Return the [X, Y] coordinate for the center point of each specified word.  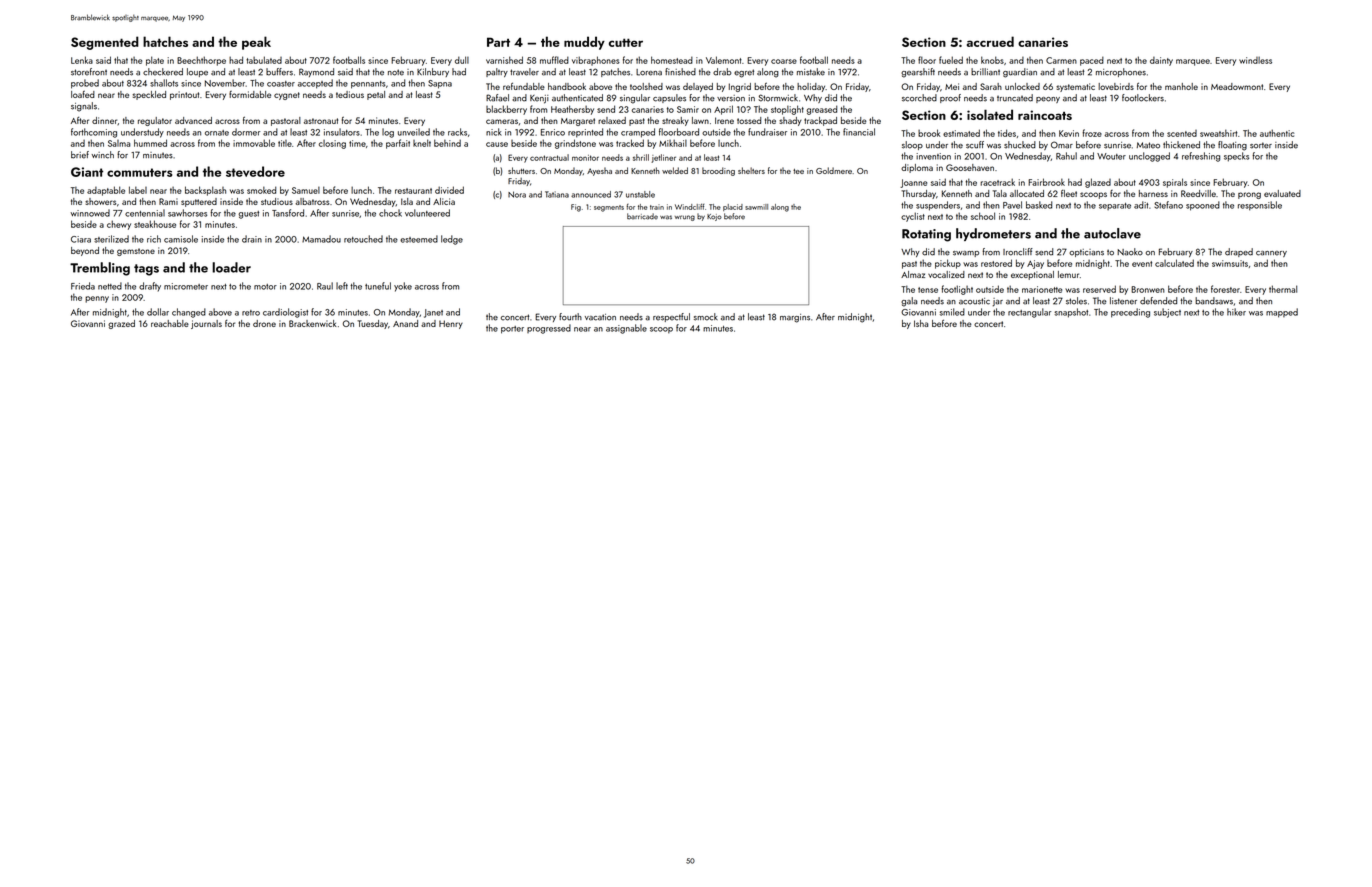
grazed [121, 324]
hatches [165, 41]
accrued [990, 41]
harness [1153, 193]
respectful [671, 317]
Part [498, 42]
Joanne [913, 183]
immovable [254, 143]
